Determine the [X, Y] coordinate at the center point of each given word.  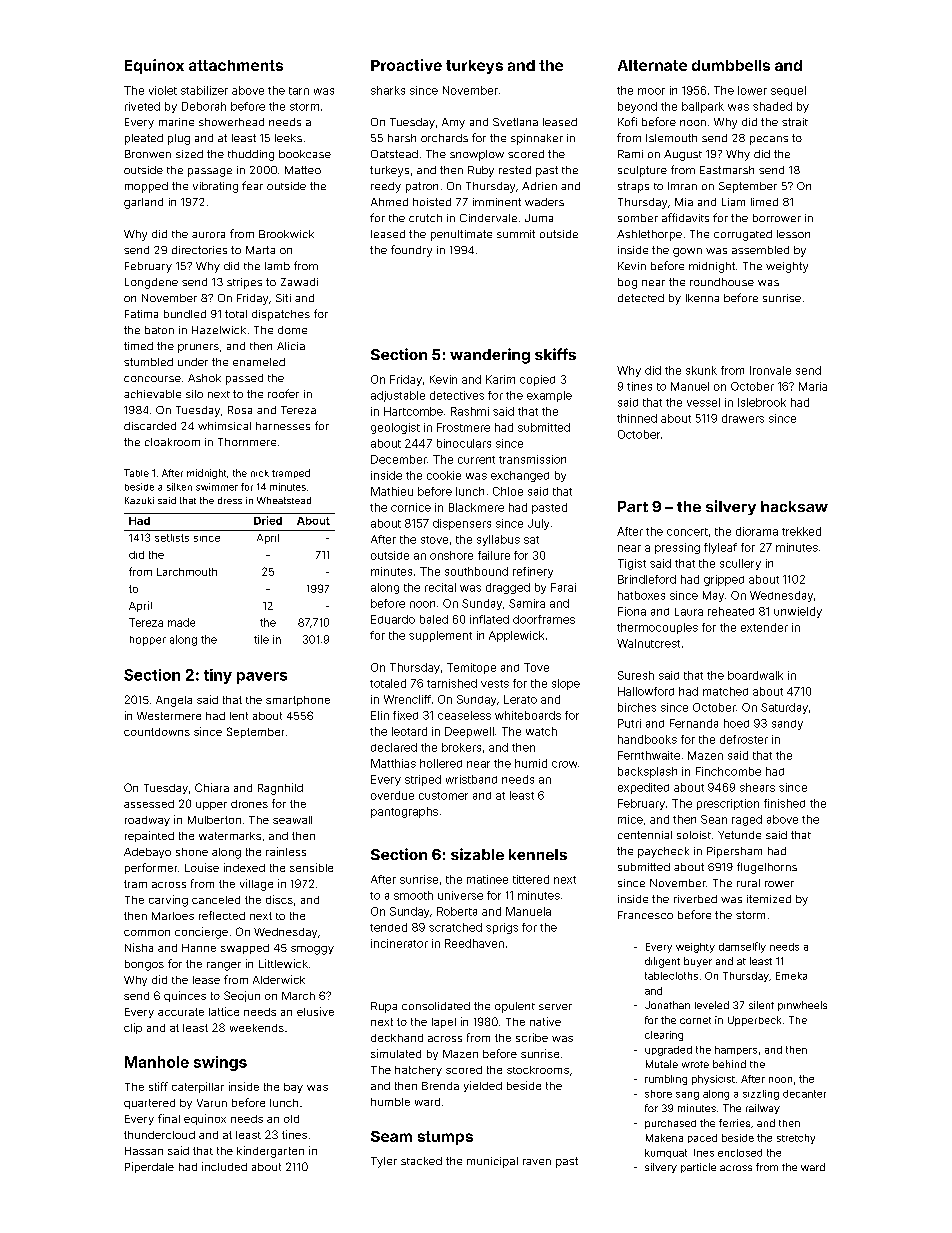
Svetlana [515, 122]
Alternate [652, 65]
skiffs [555, 354]
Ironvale [770, 370]
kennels [538, 854]
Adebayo [147, 853]
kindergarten [270, 1152]
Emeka [791, 976]
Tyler [384, 1162]
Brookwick [286, 234]
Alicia [291, 346]
